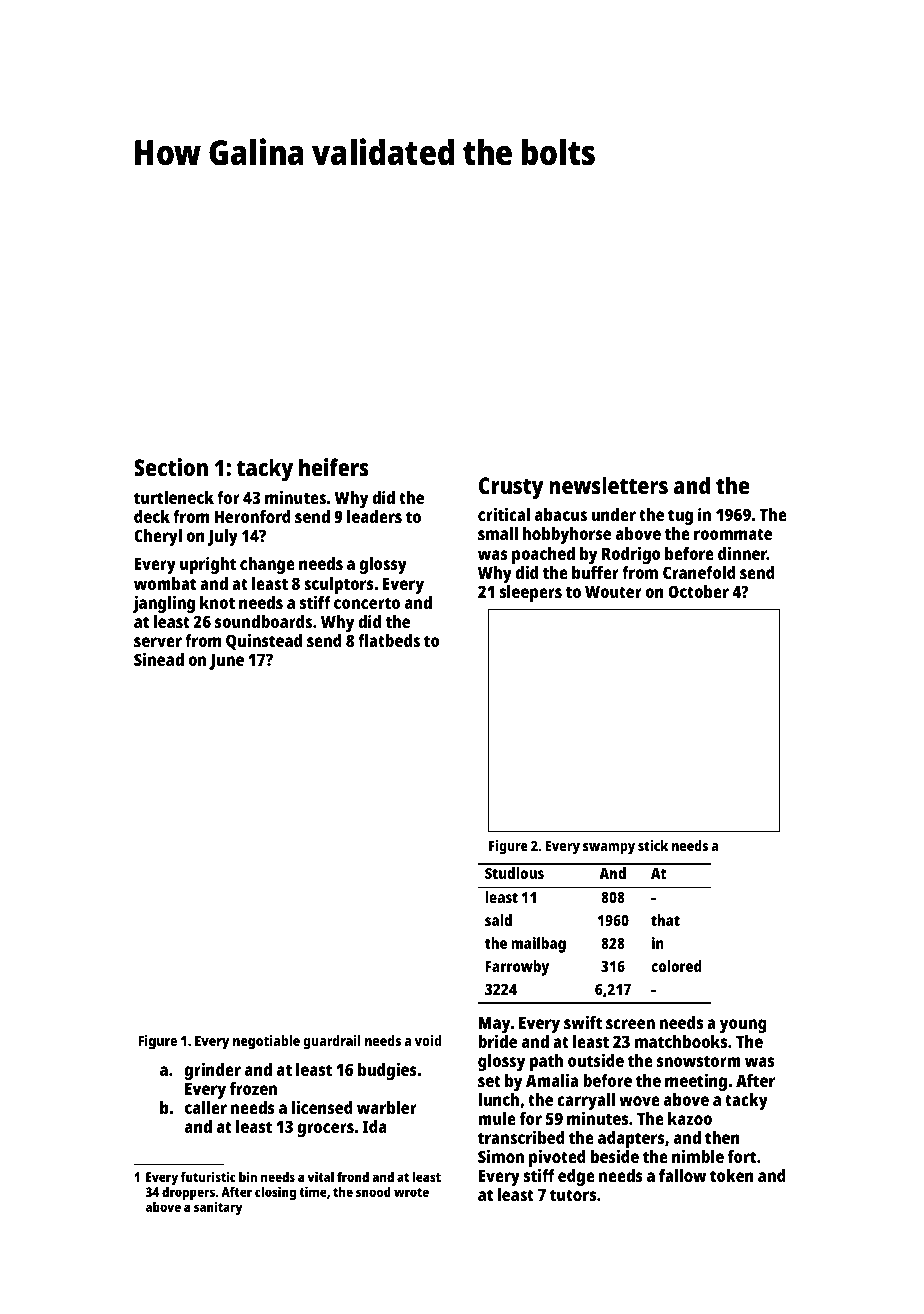  What do you see at coordinates (609, 849) in the screenshot?
I see `swampy` at bounding box center [609, 849].
